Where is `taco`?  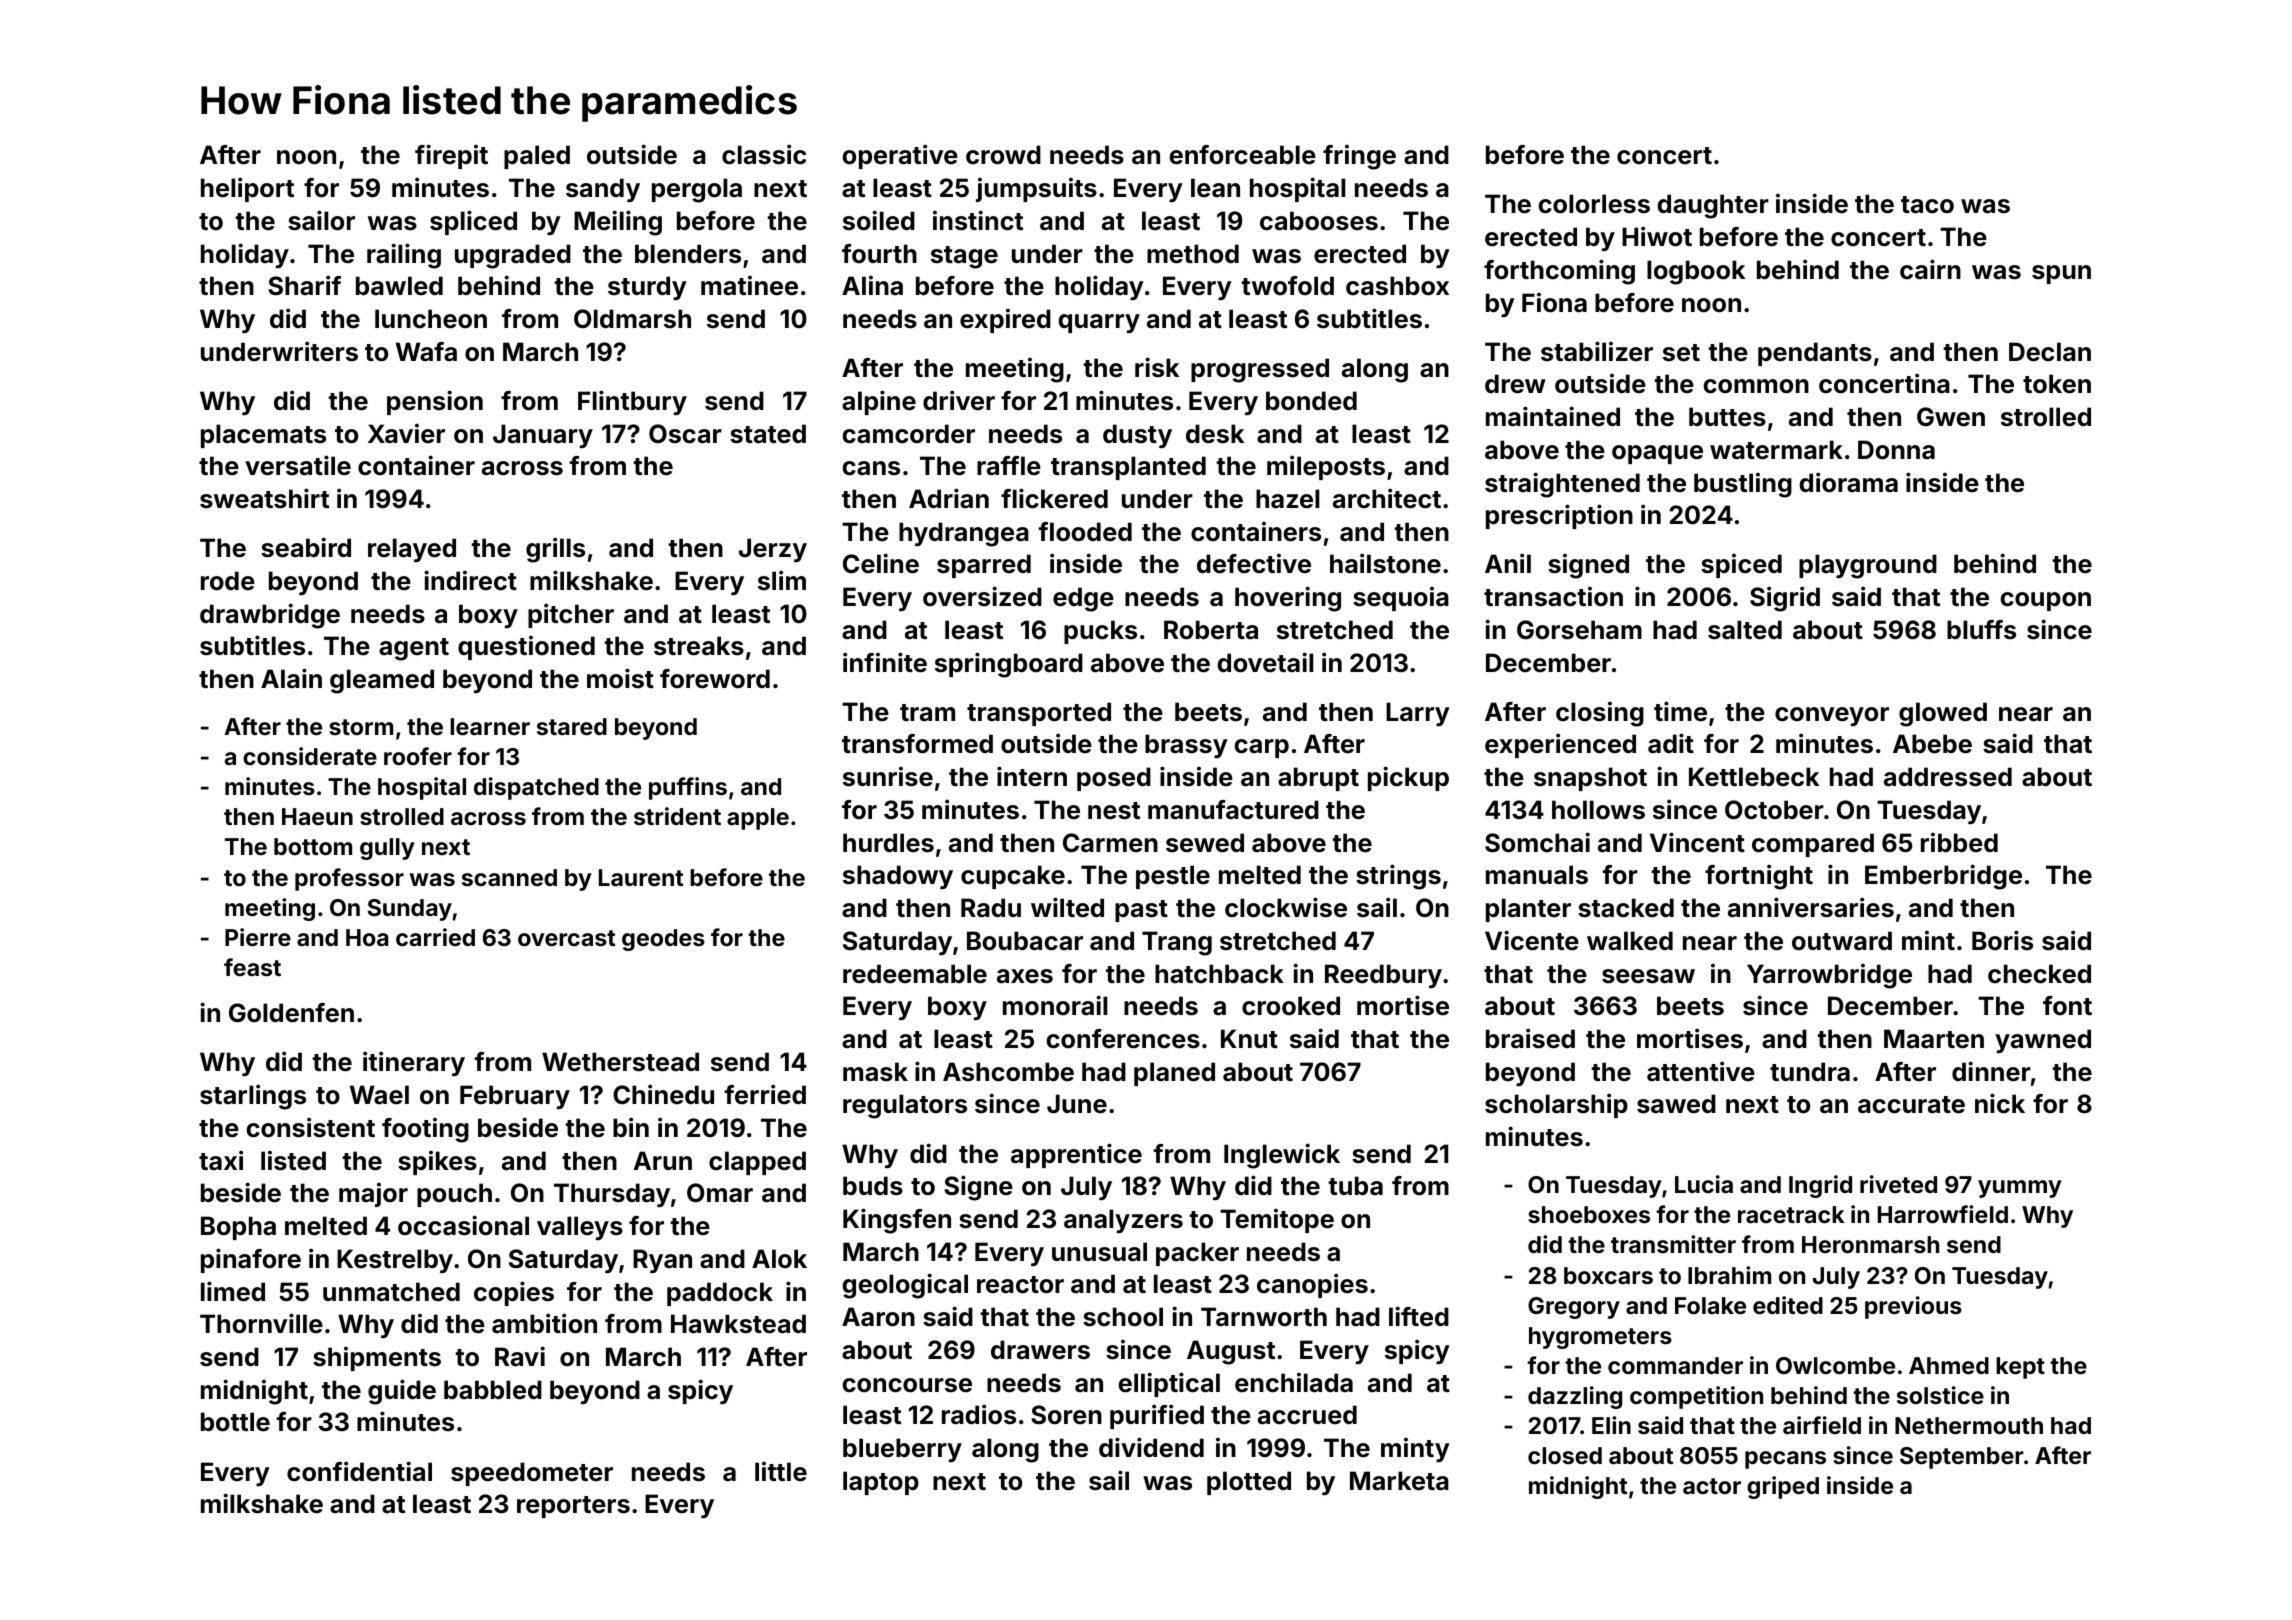
taco is located at coordinates (1927, 205).
